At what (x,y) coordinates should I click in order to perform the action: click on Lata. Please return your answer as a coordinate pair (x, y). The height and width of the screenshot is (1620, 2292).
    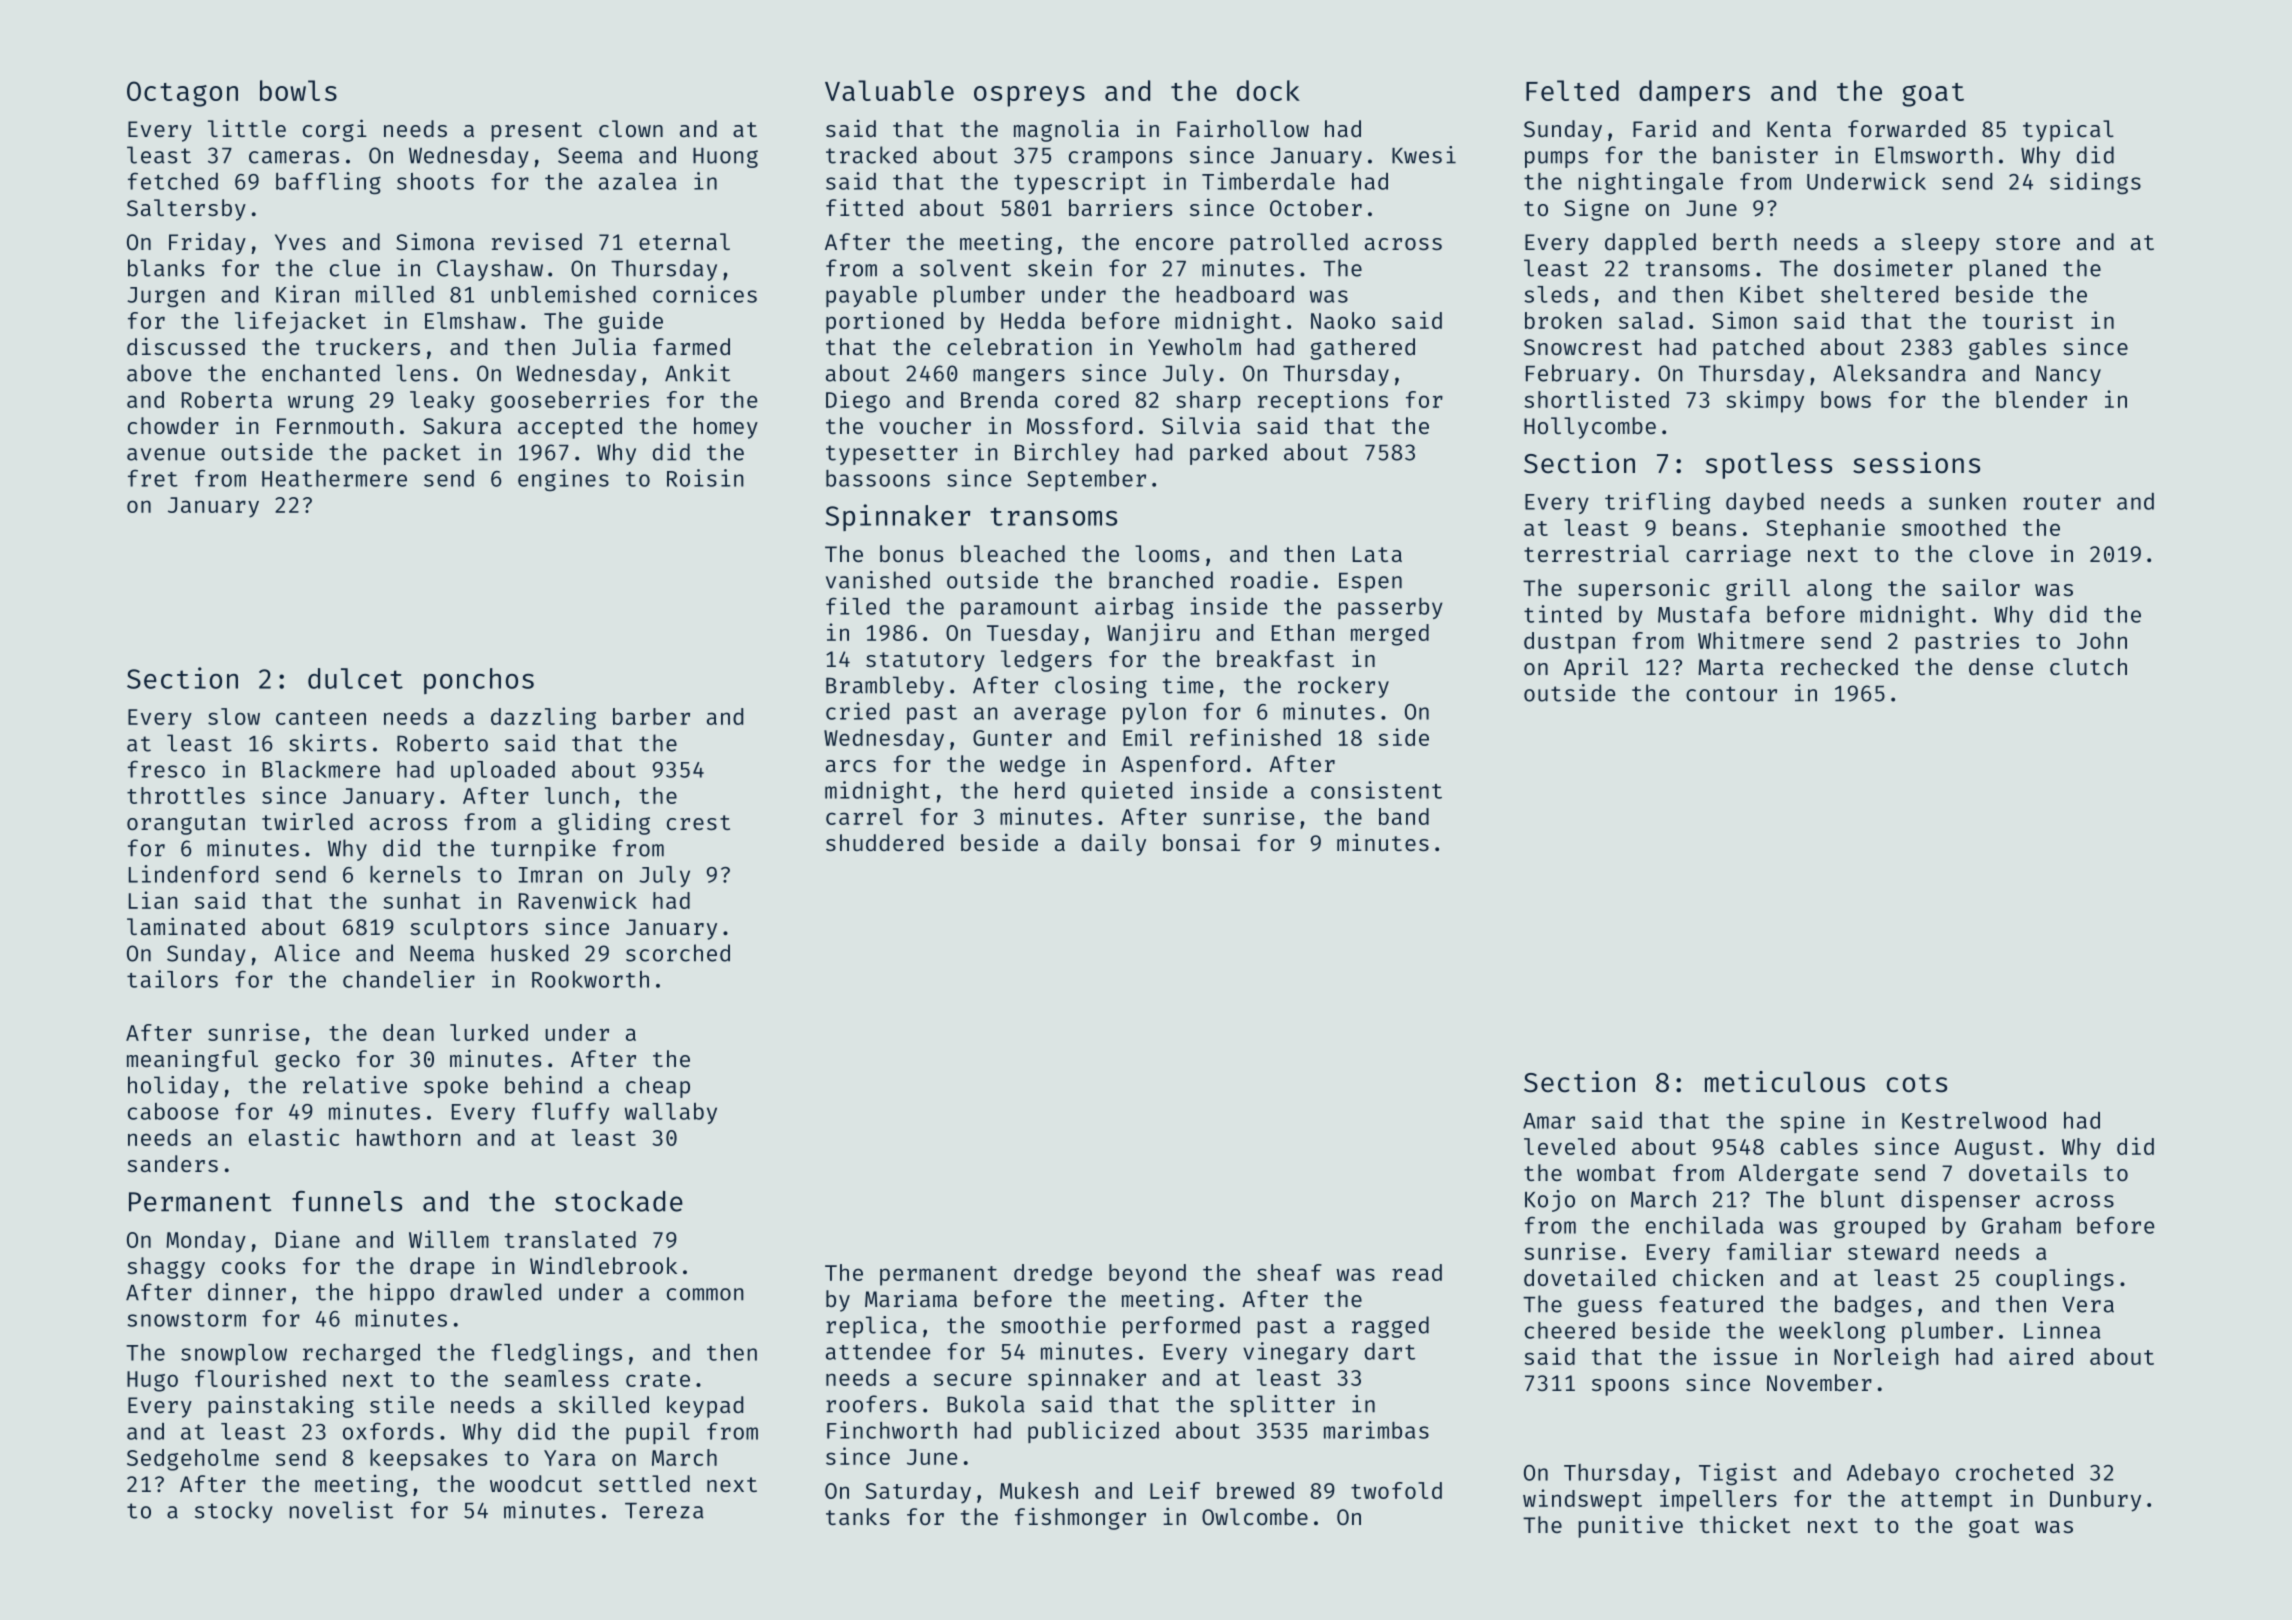
    Looking at the image, I should click on (1377, 554).
